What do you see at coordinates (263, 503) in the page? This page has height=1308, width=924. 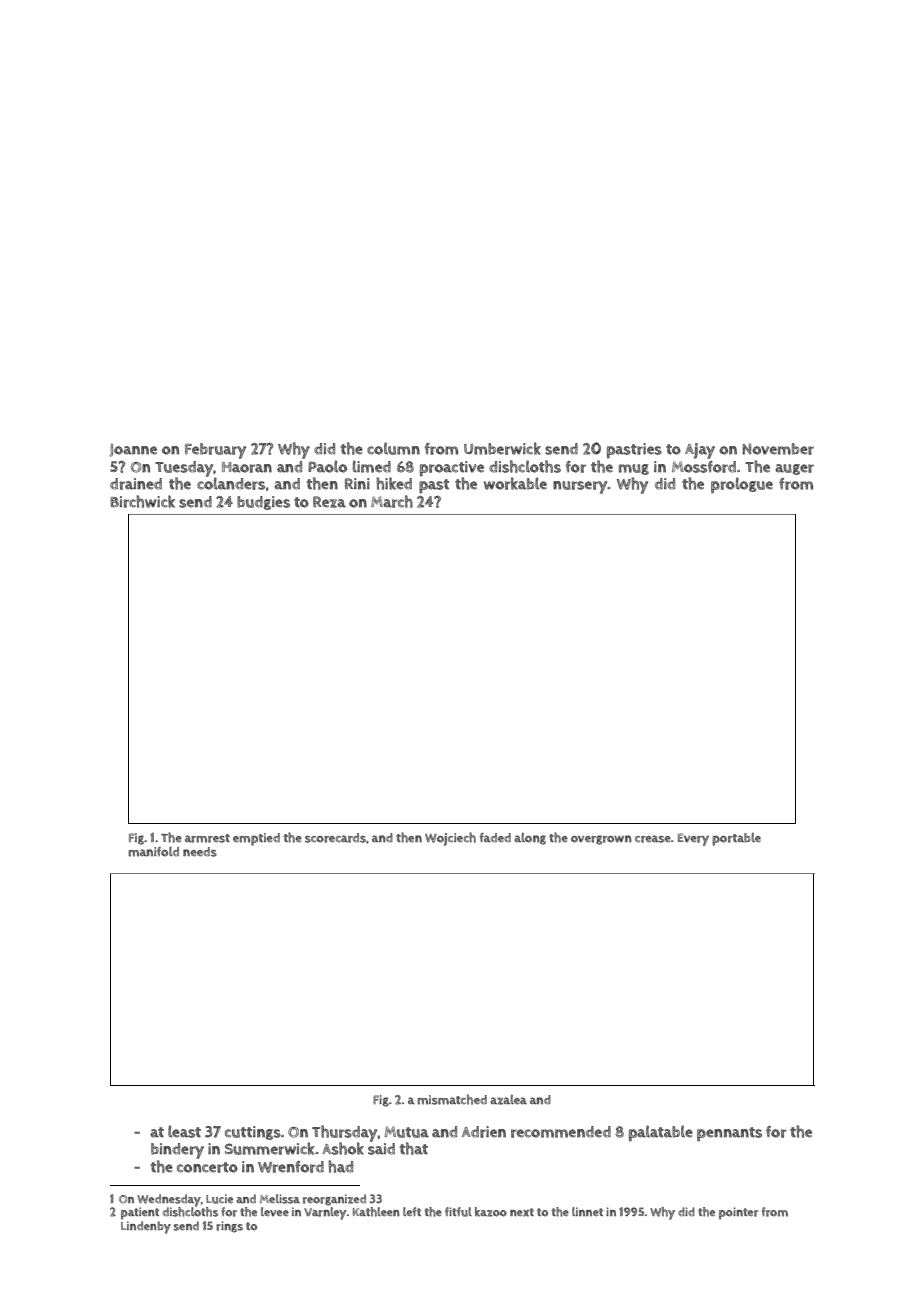 I see `budgies` at bounding box center [263, 503].
